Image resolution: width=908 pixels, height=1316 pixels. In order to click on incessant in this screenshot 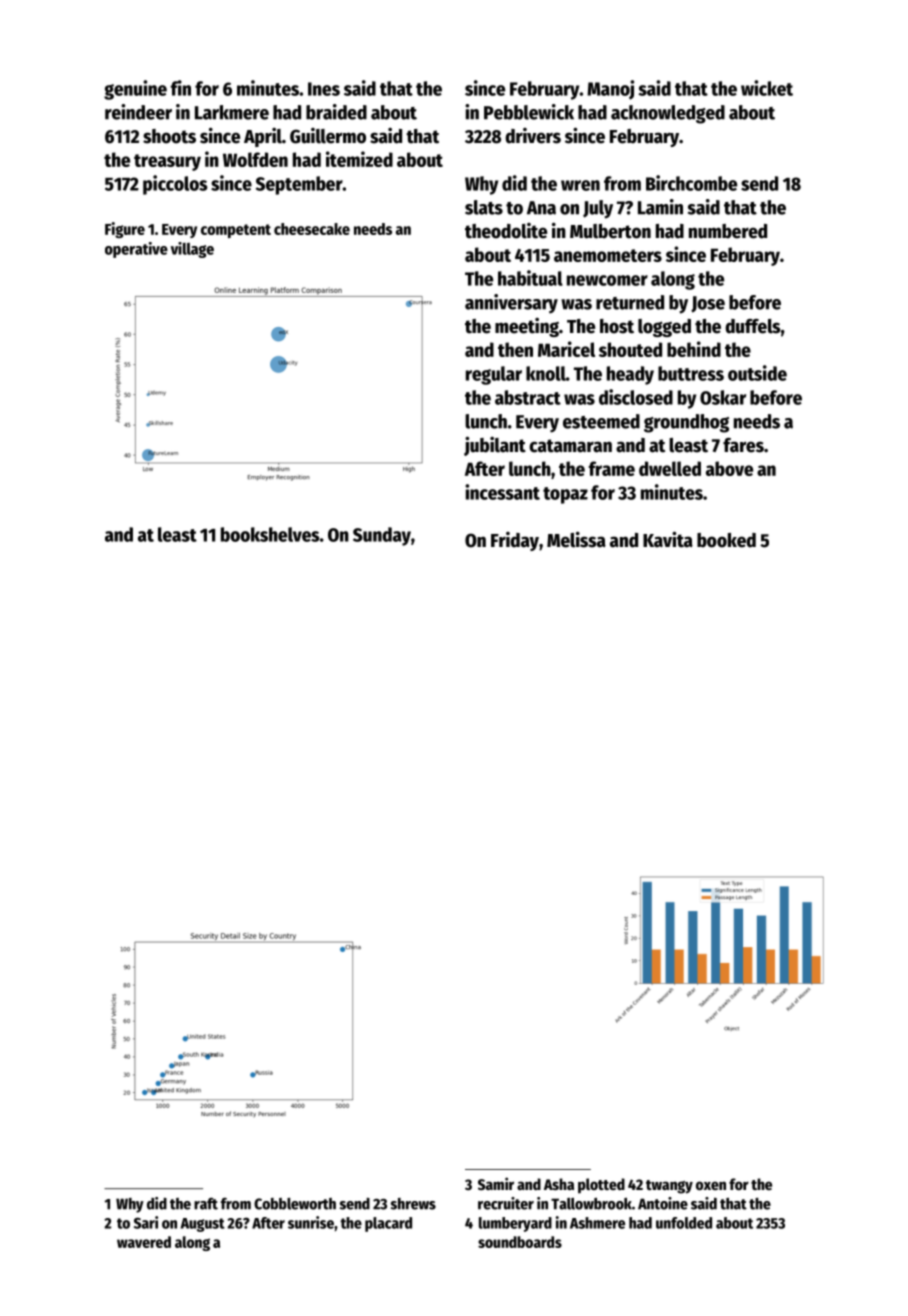, I will do `click(502, 492)`.
